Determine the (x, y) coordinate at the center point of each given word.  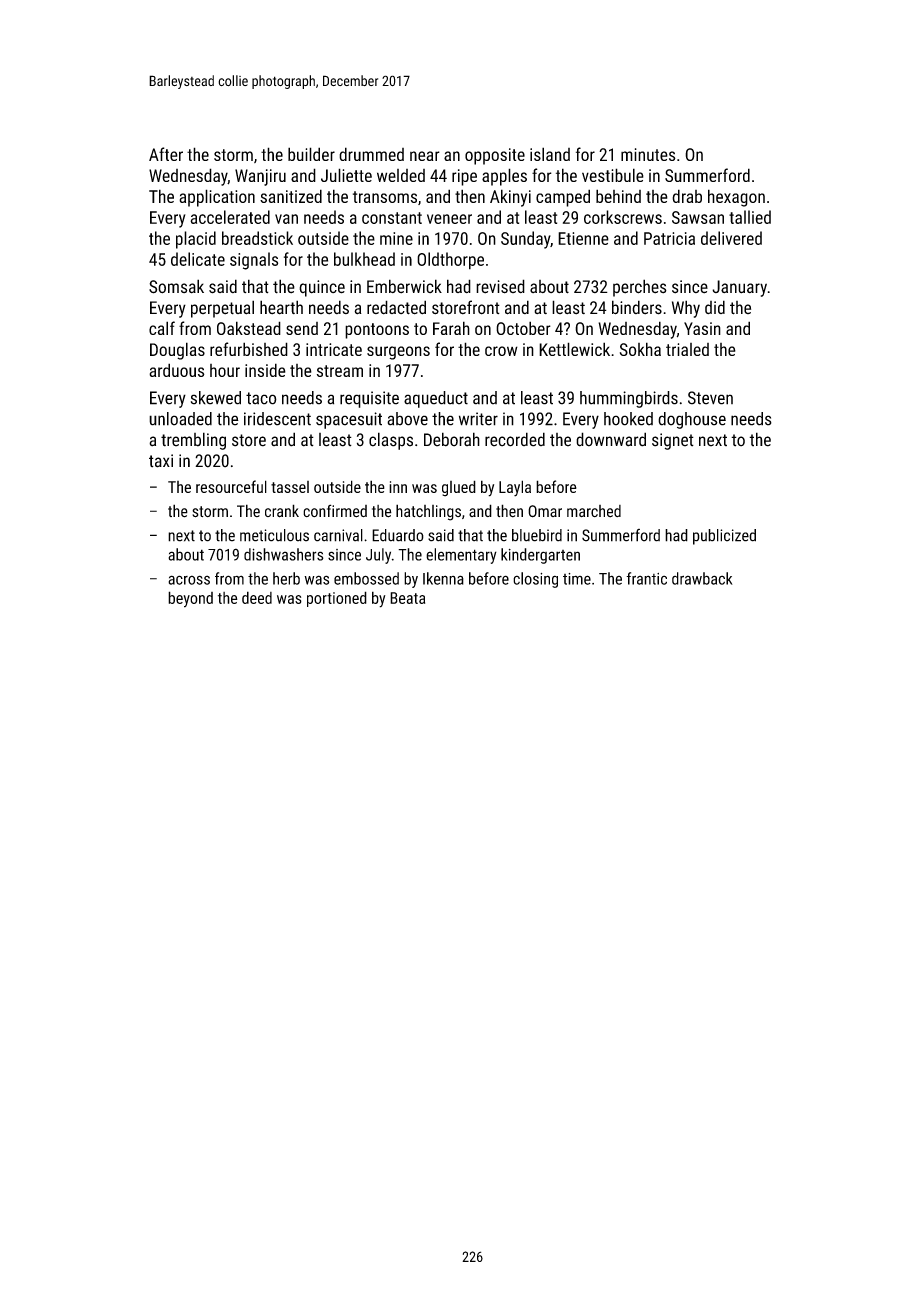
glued (459, 488)
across (189, 580)
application (217, 198)
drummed (371, 154)
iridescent (277, 419)
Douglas (177, 351)
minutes (648, 154)
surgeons (398, 353)
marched (594, 511)
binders (637, 307)
